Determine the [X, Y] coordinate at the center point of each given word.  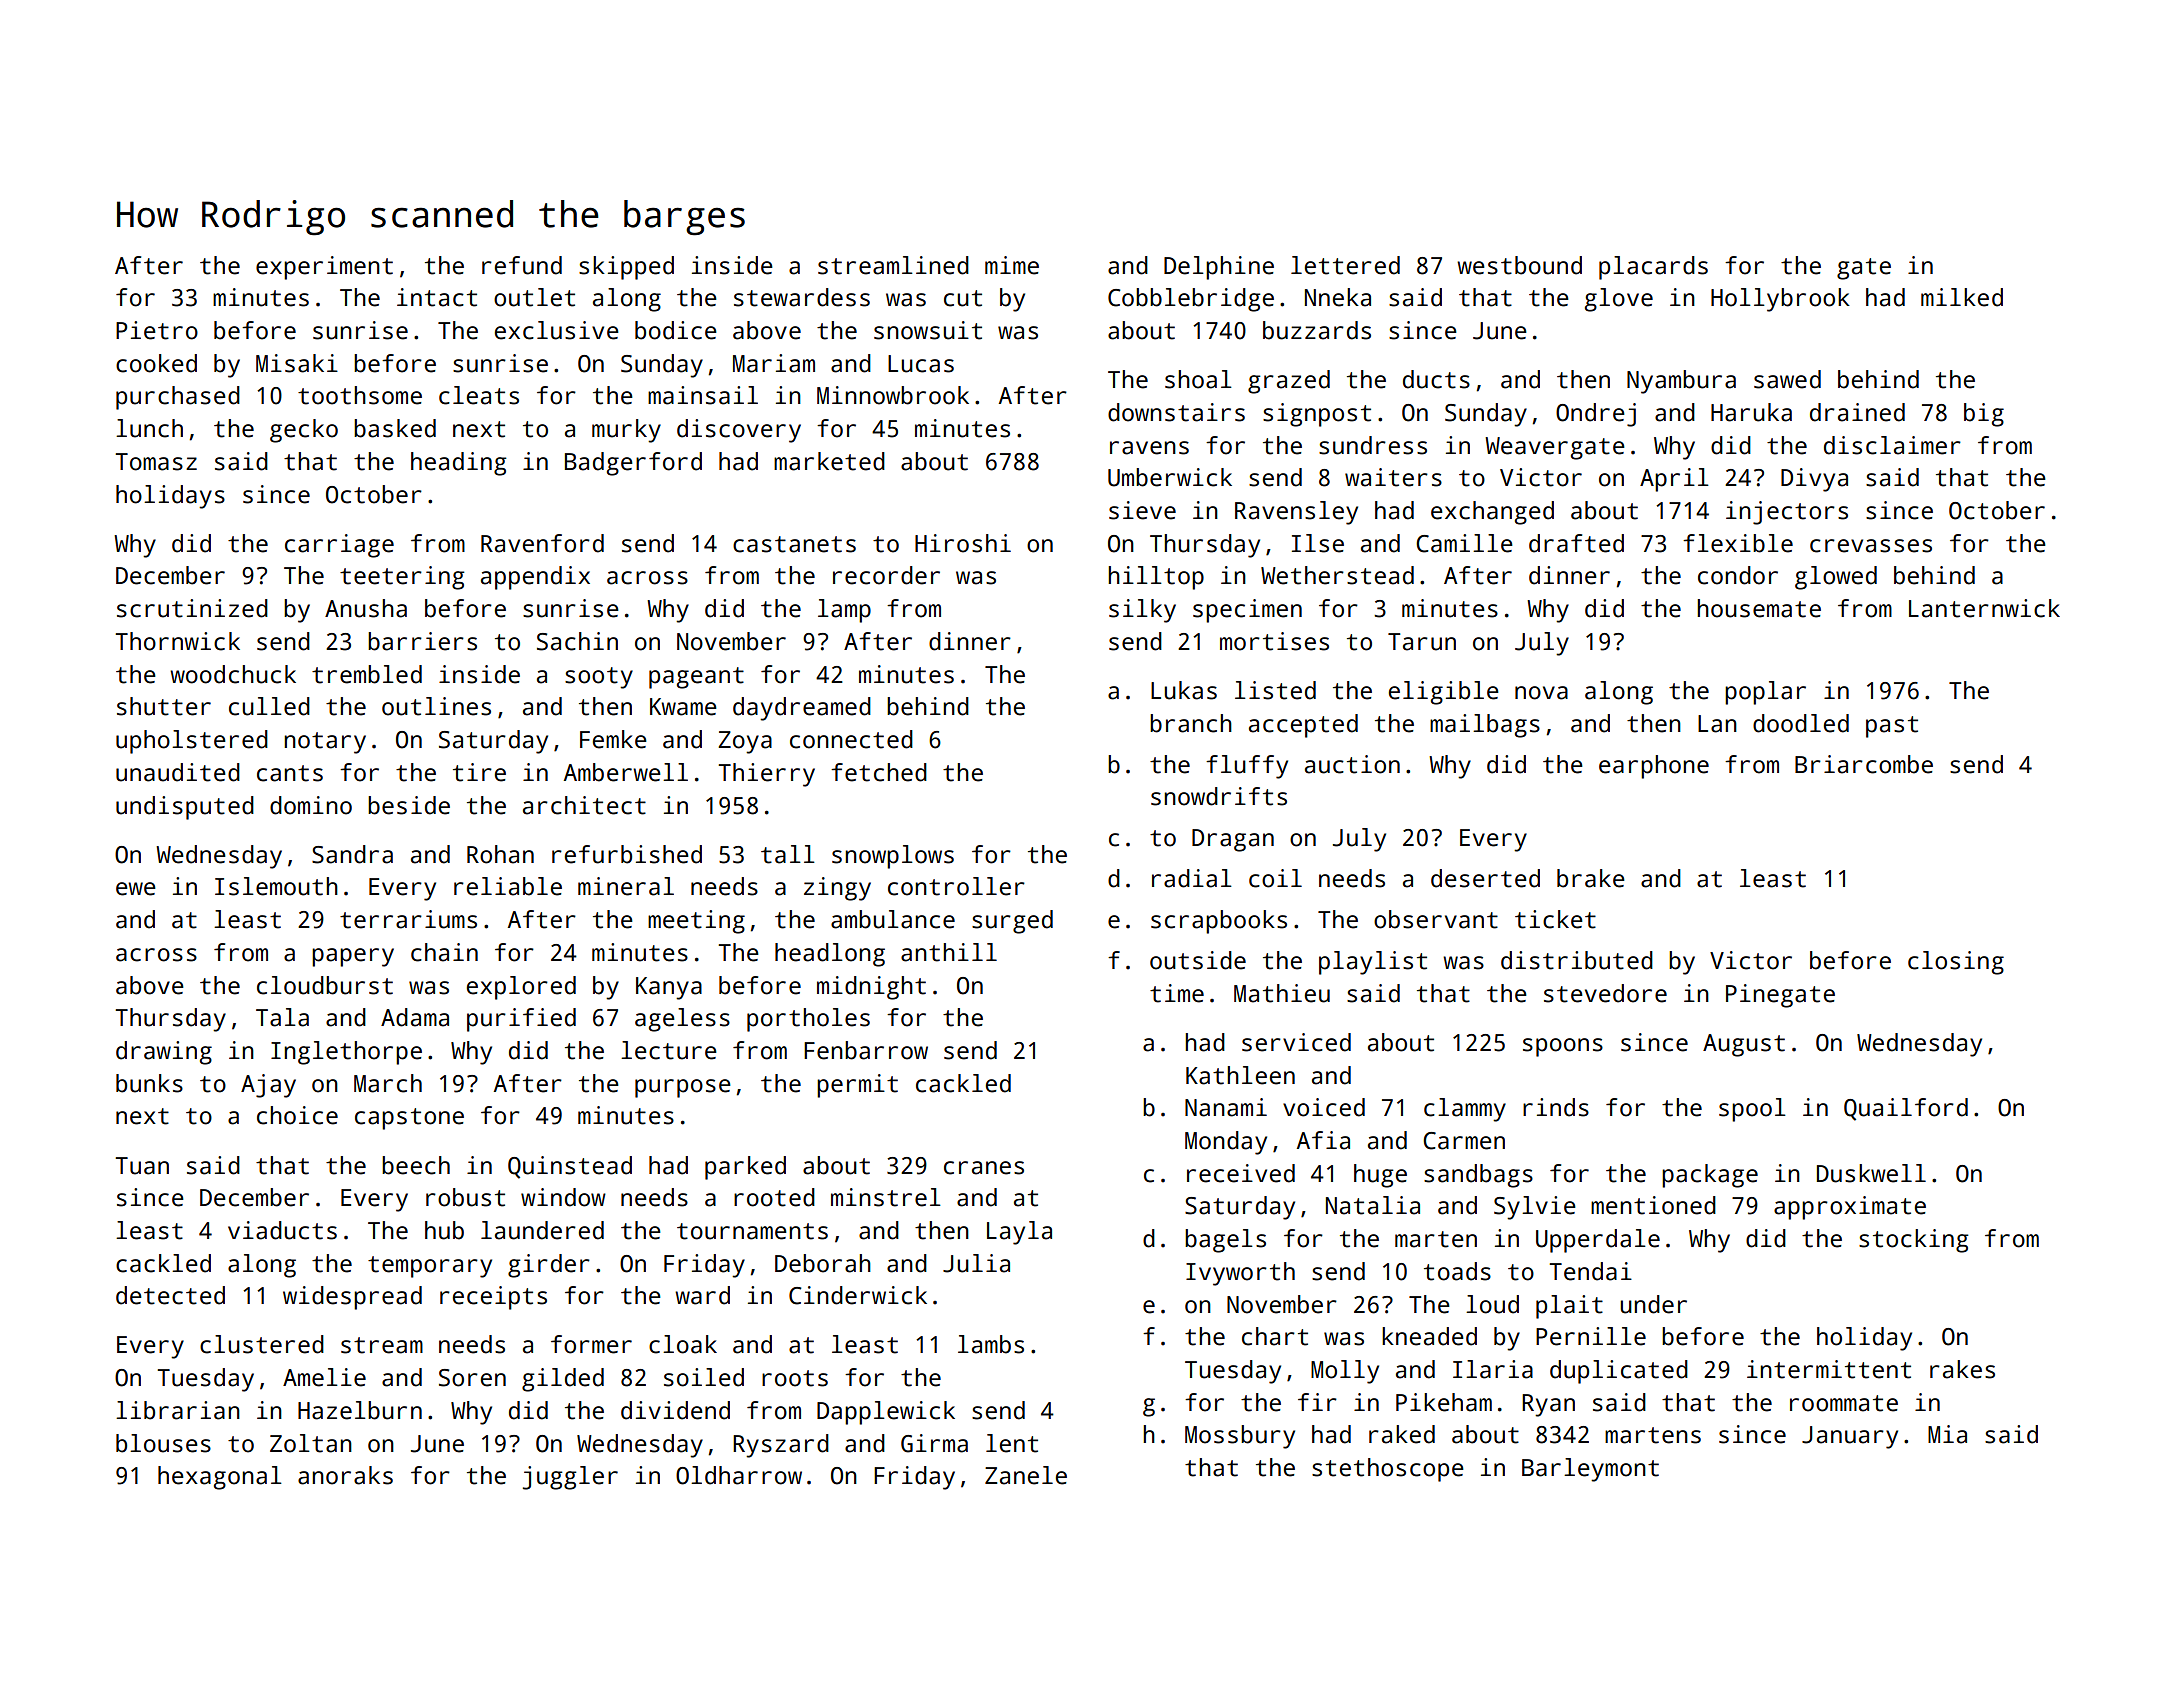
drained [1857, 412]
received [1241, 1173]
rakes [1962, 1369]
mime [1012, 265]
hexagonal [220, 1478]
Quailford [1906, 1109]
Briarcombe [1864, 764]
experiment [324, 268]
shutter [164, 706]
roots [795, 1378]
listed [1275, 690]
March [388, 1083]
